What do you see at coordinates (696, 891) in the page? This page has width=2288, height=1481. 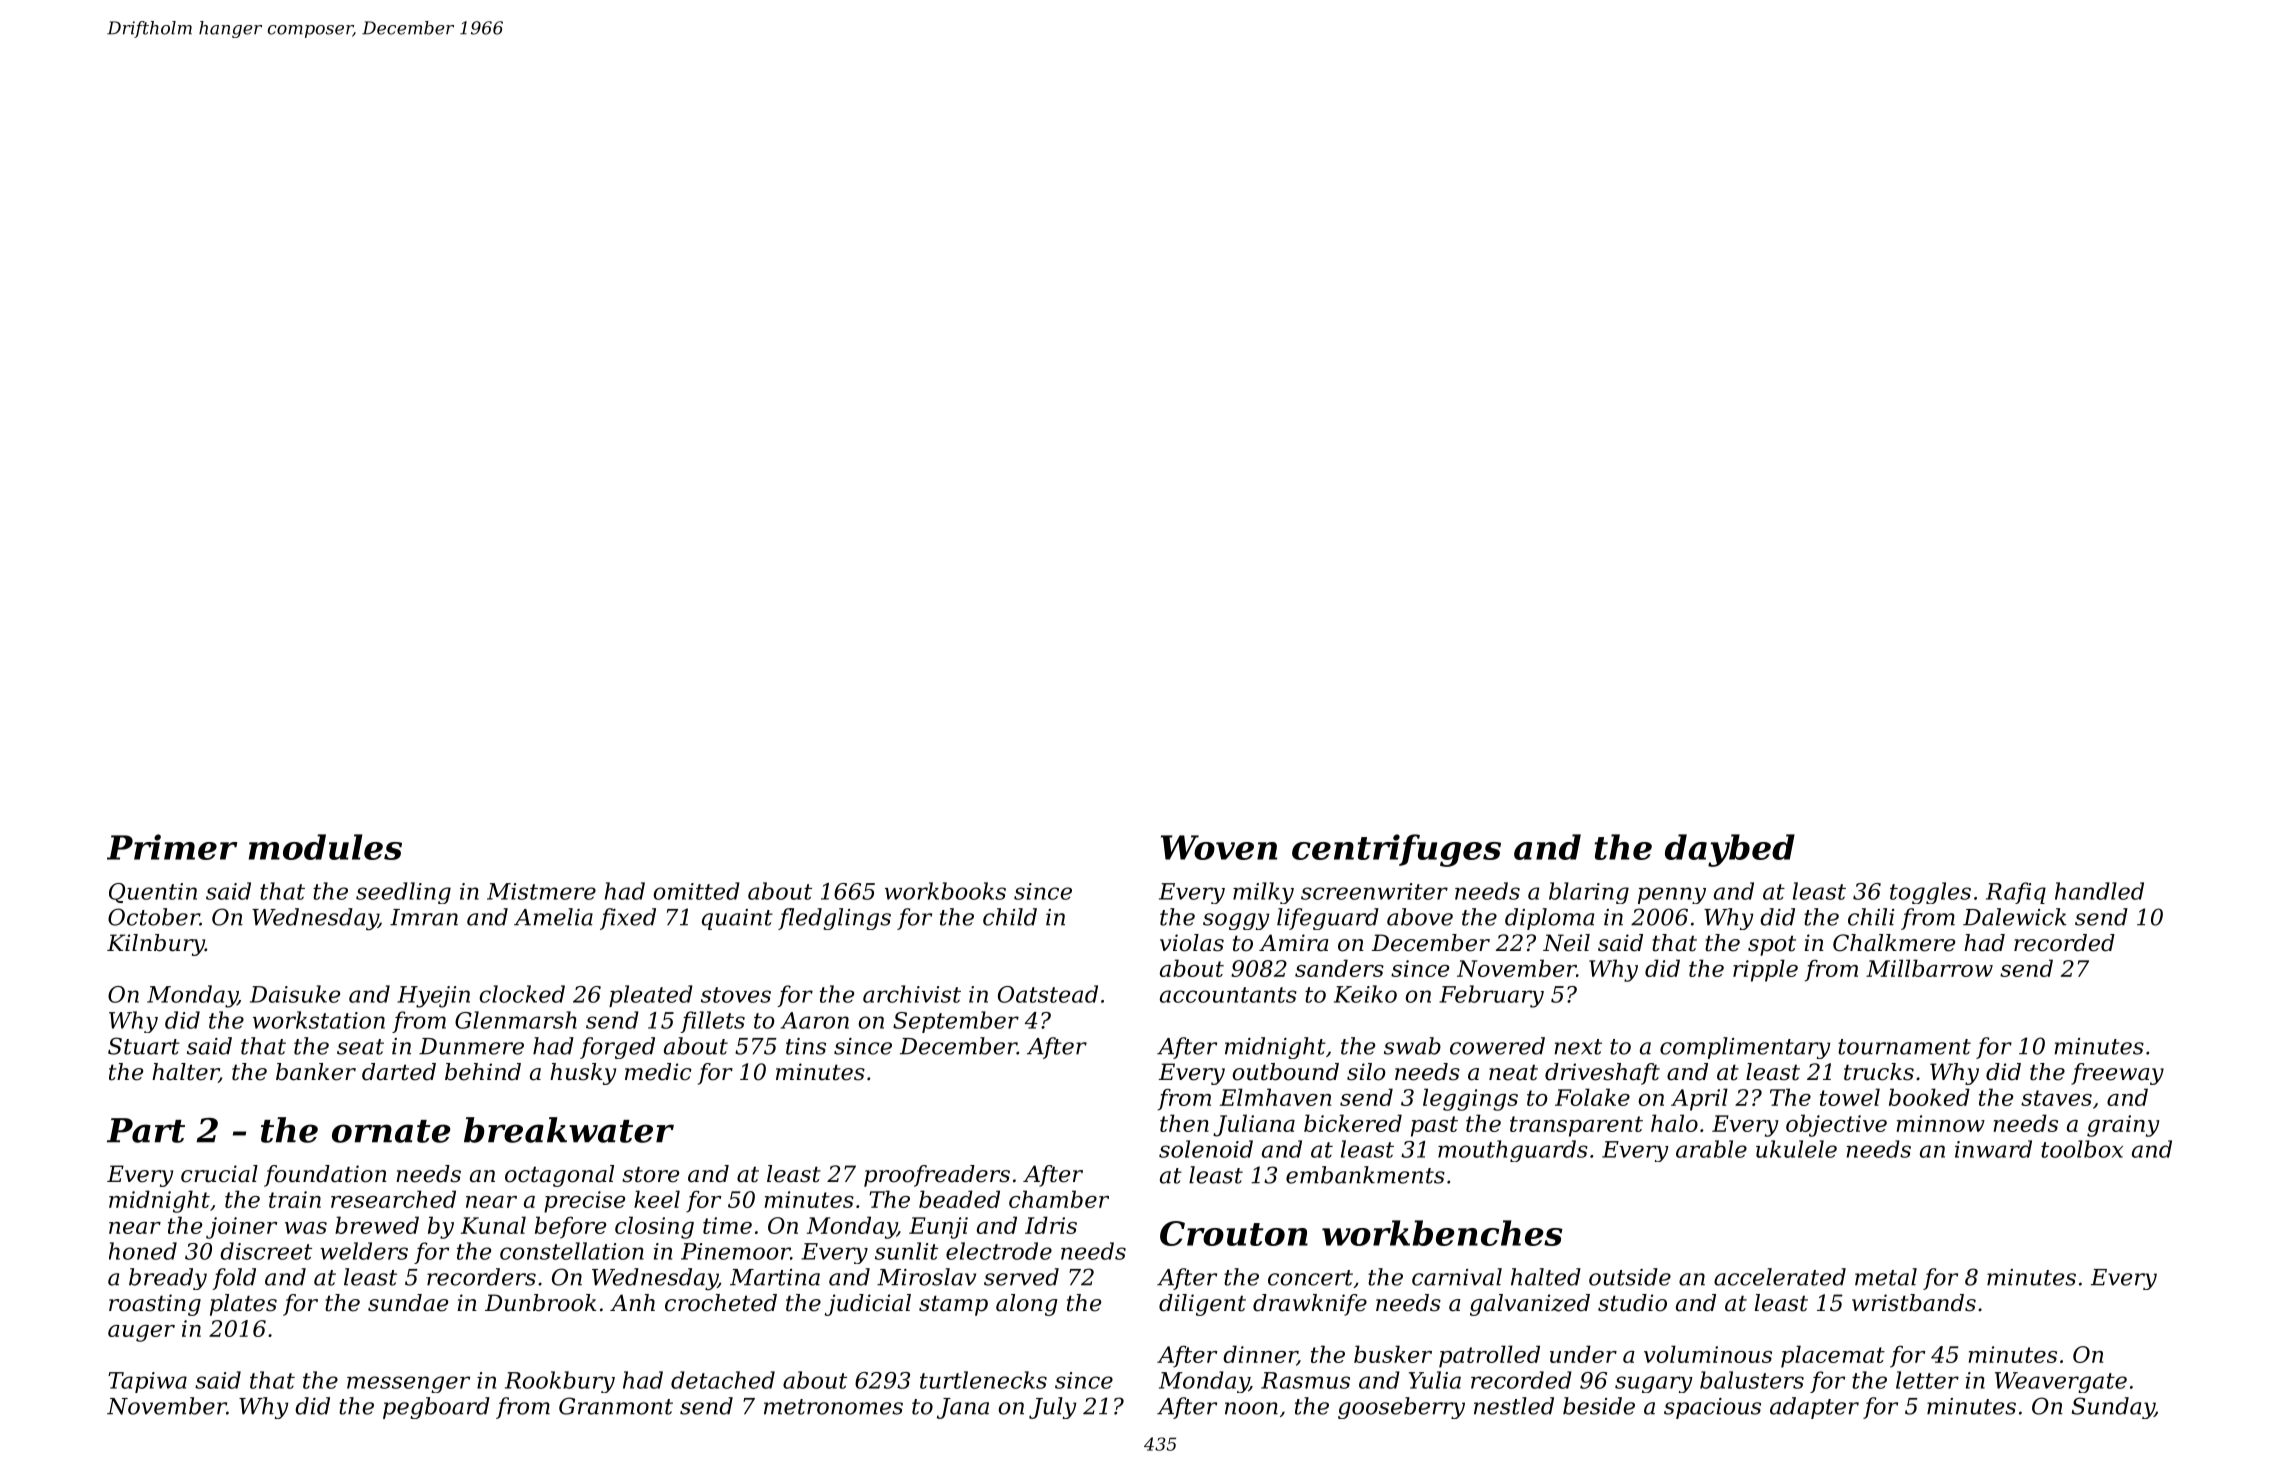 I see `omitted` at bounding box center [696, 891].
